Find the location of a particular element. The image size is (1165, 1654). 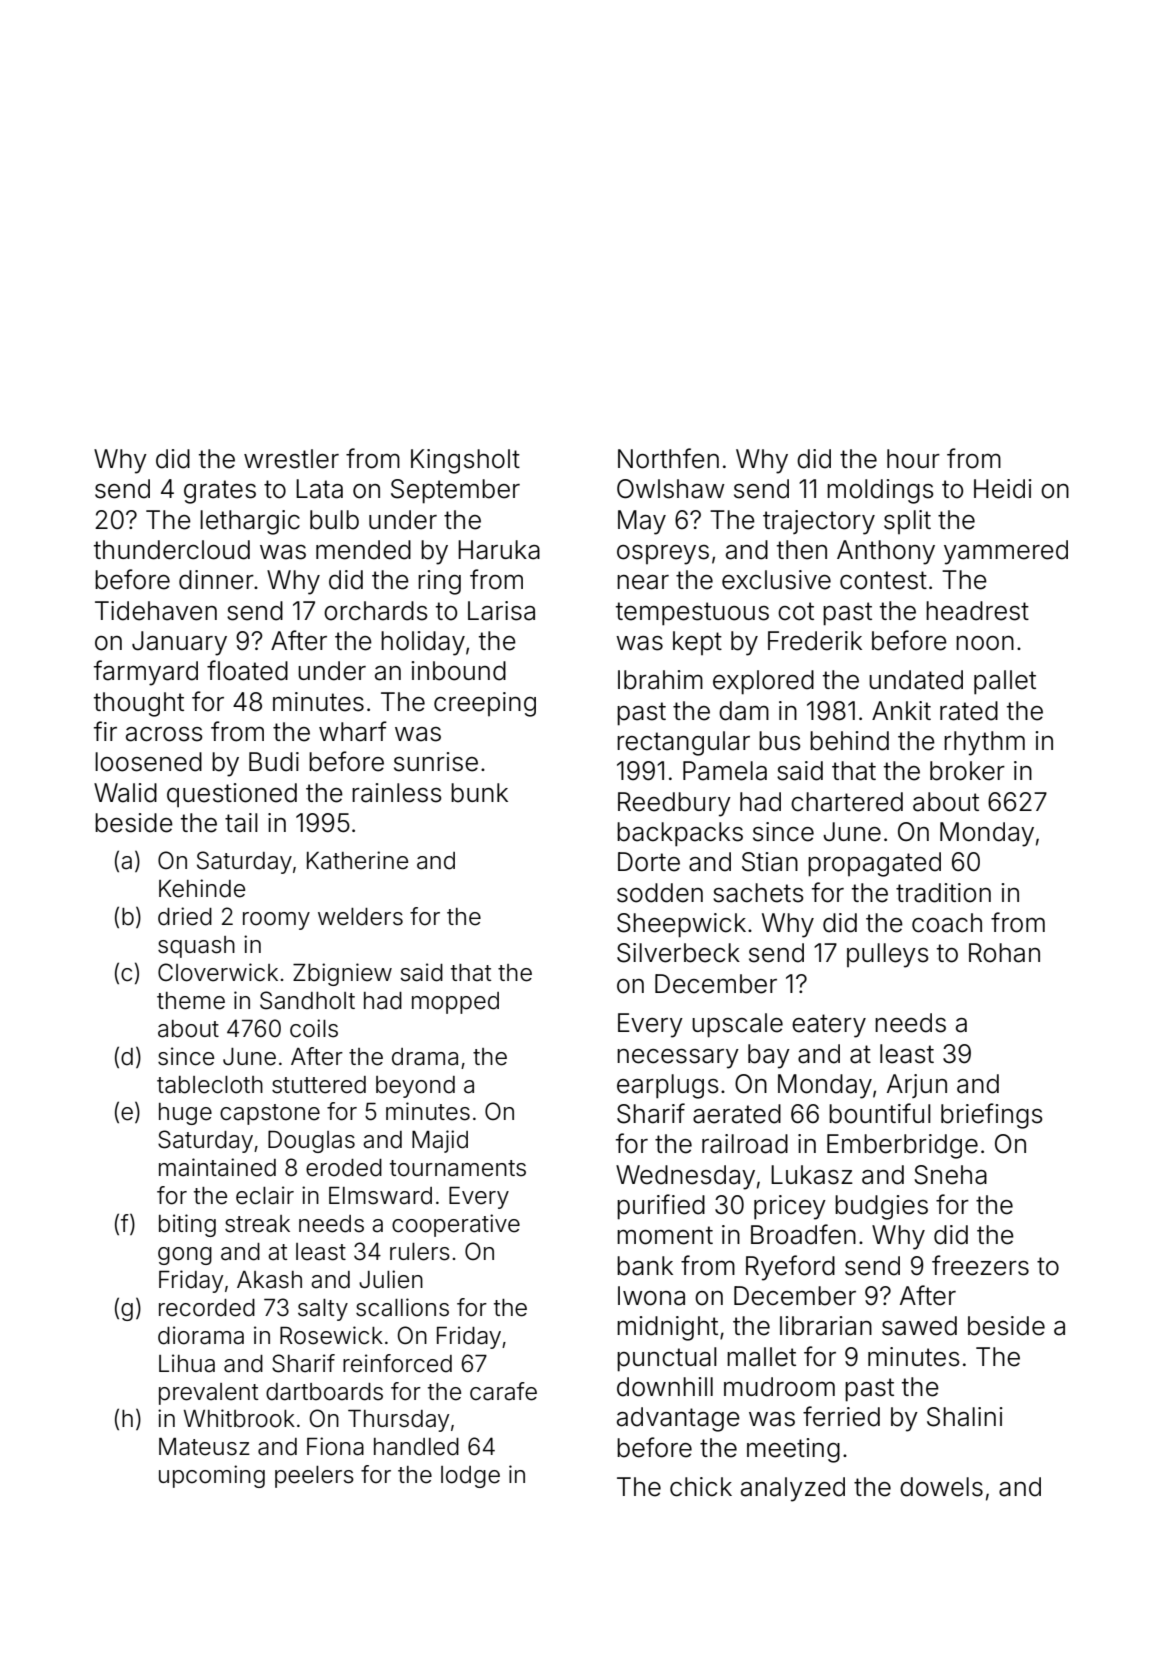

roomy is located at coordinates (276, 921).
